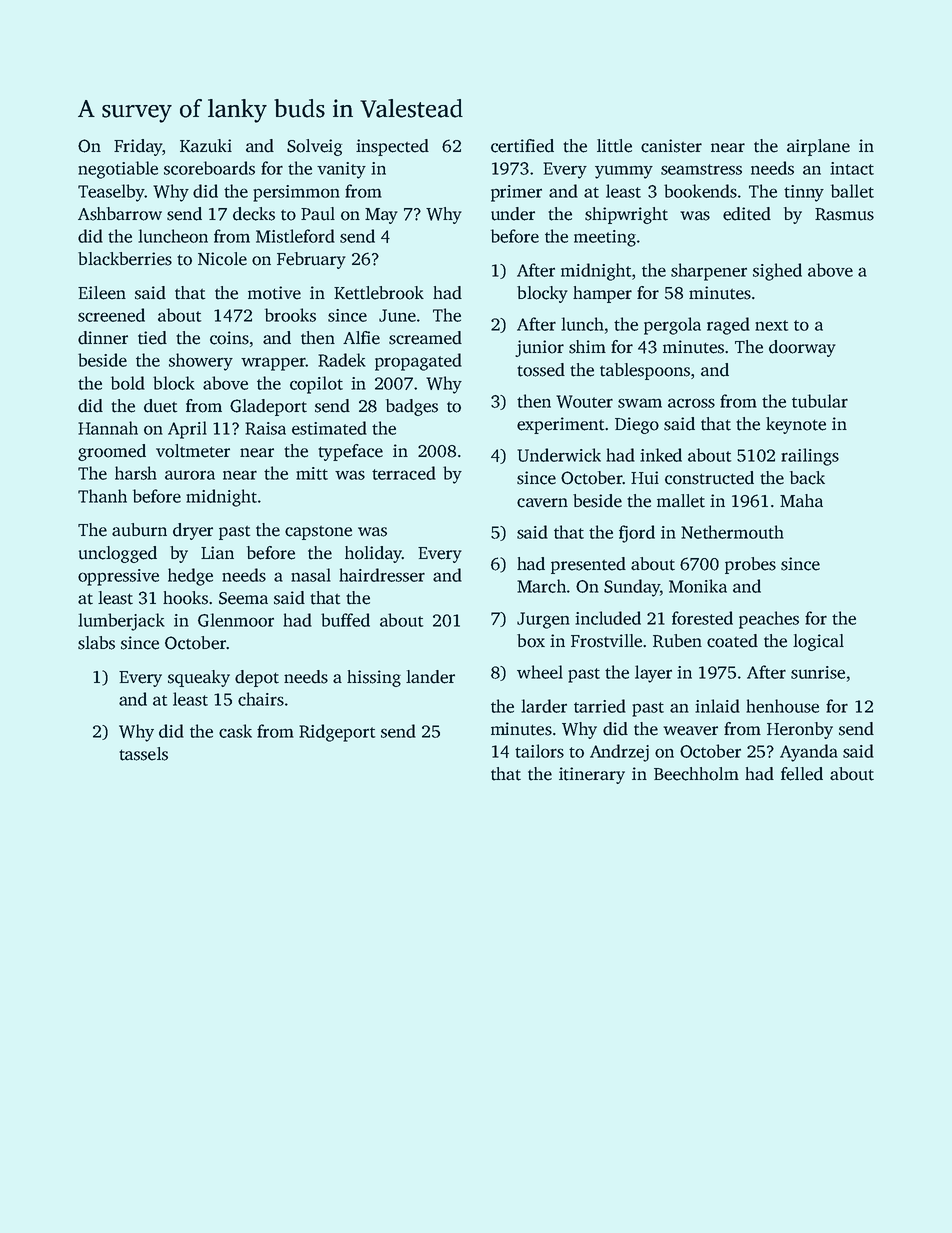 This page has width=952, height=1233. What do you see at coordinates (632, 588) in the page?
I see `Sunday` at bounding box center [632, 588].
